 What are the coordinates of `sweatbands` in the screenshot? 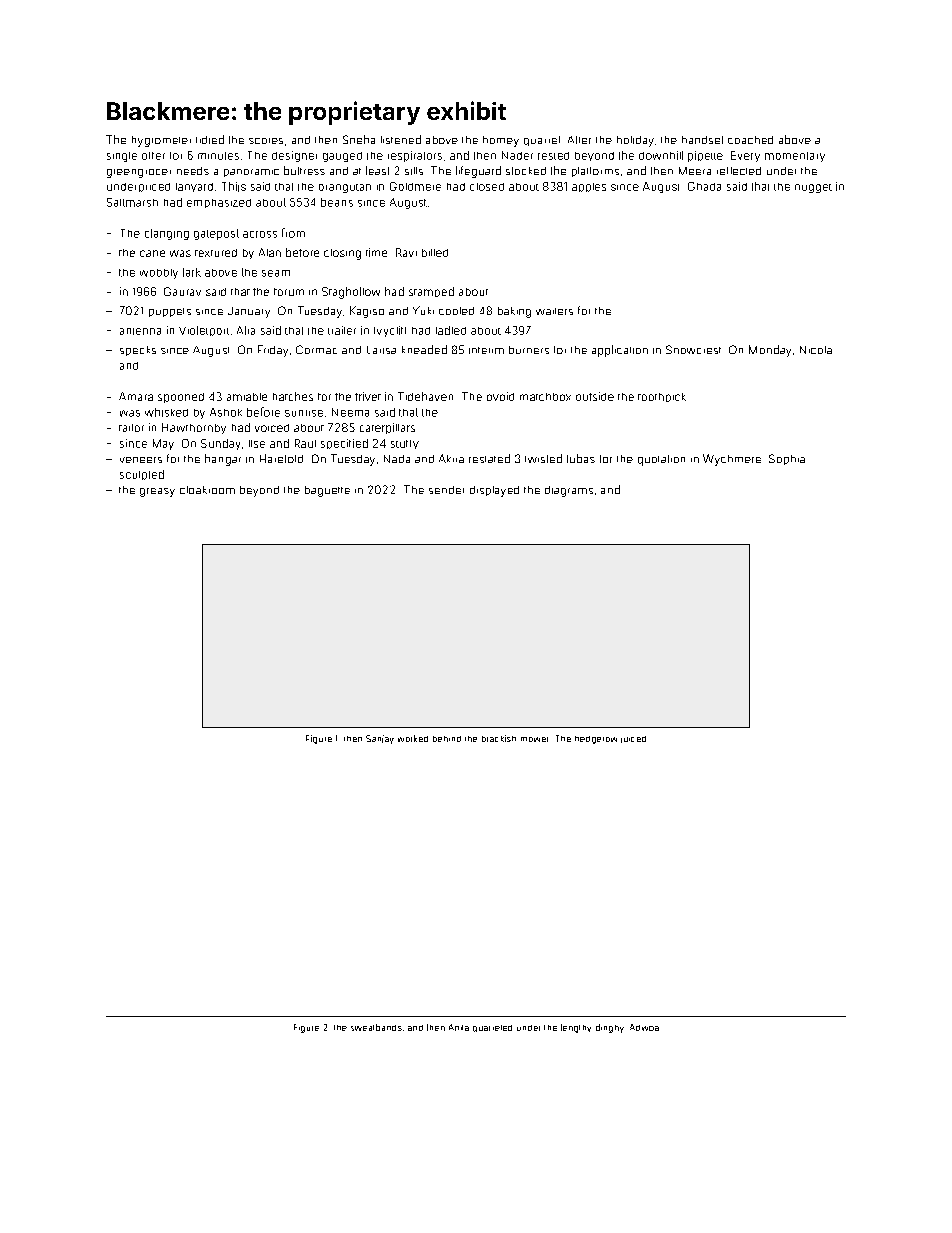 It's located at (376, 1027).
